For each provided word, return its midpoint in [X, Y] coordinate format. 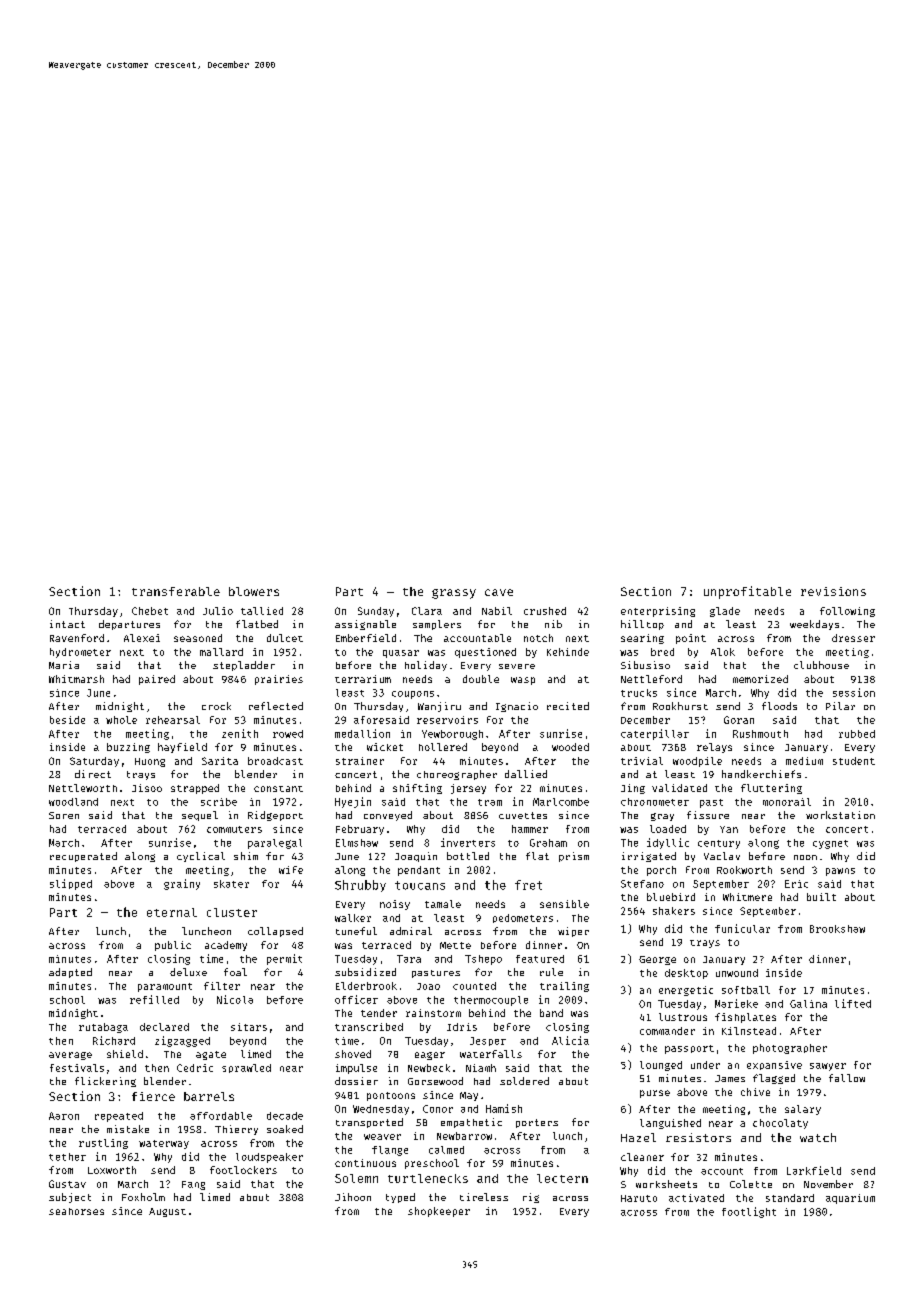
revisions [833, 591]
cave [499, 592]
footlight [749, 1212]
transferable [176, 591]
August [167, 1212]
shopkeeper [439, 1212]
